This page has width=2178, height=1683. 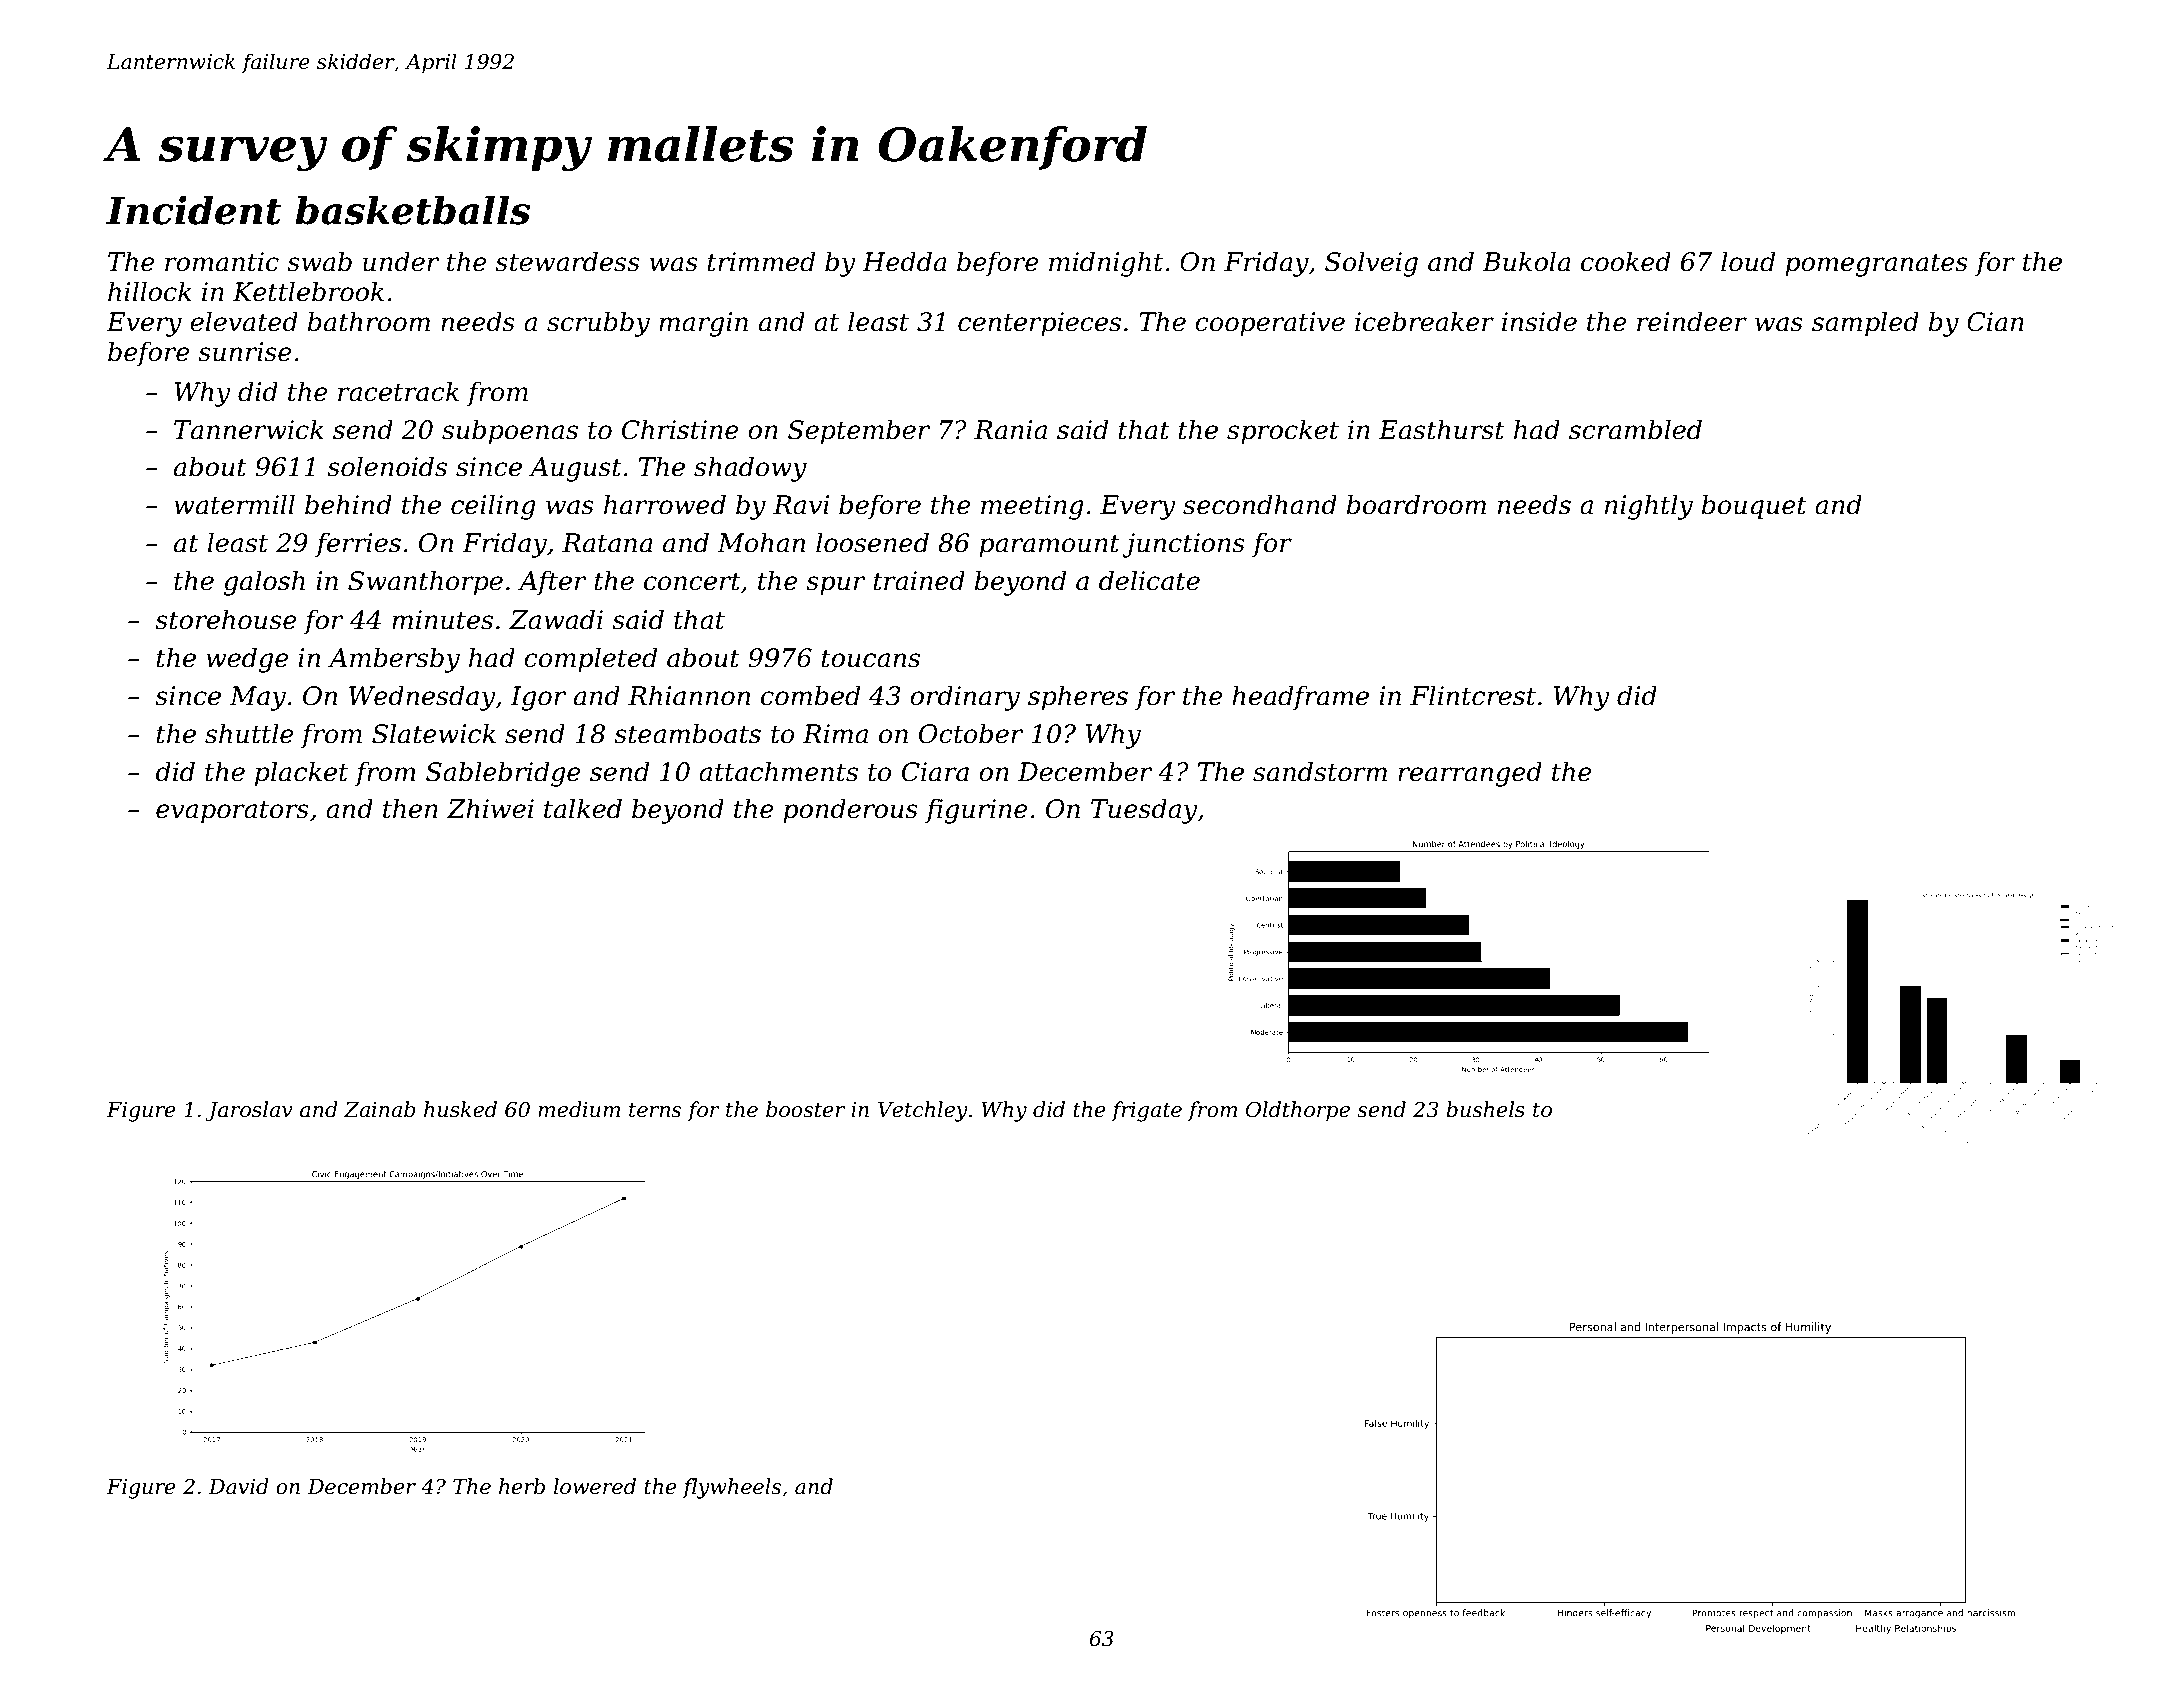 I want to click on Zhiwei, so click(x=490, y=808).
